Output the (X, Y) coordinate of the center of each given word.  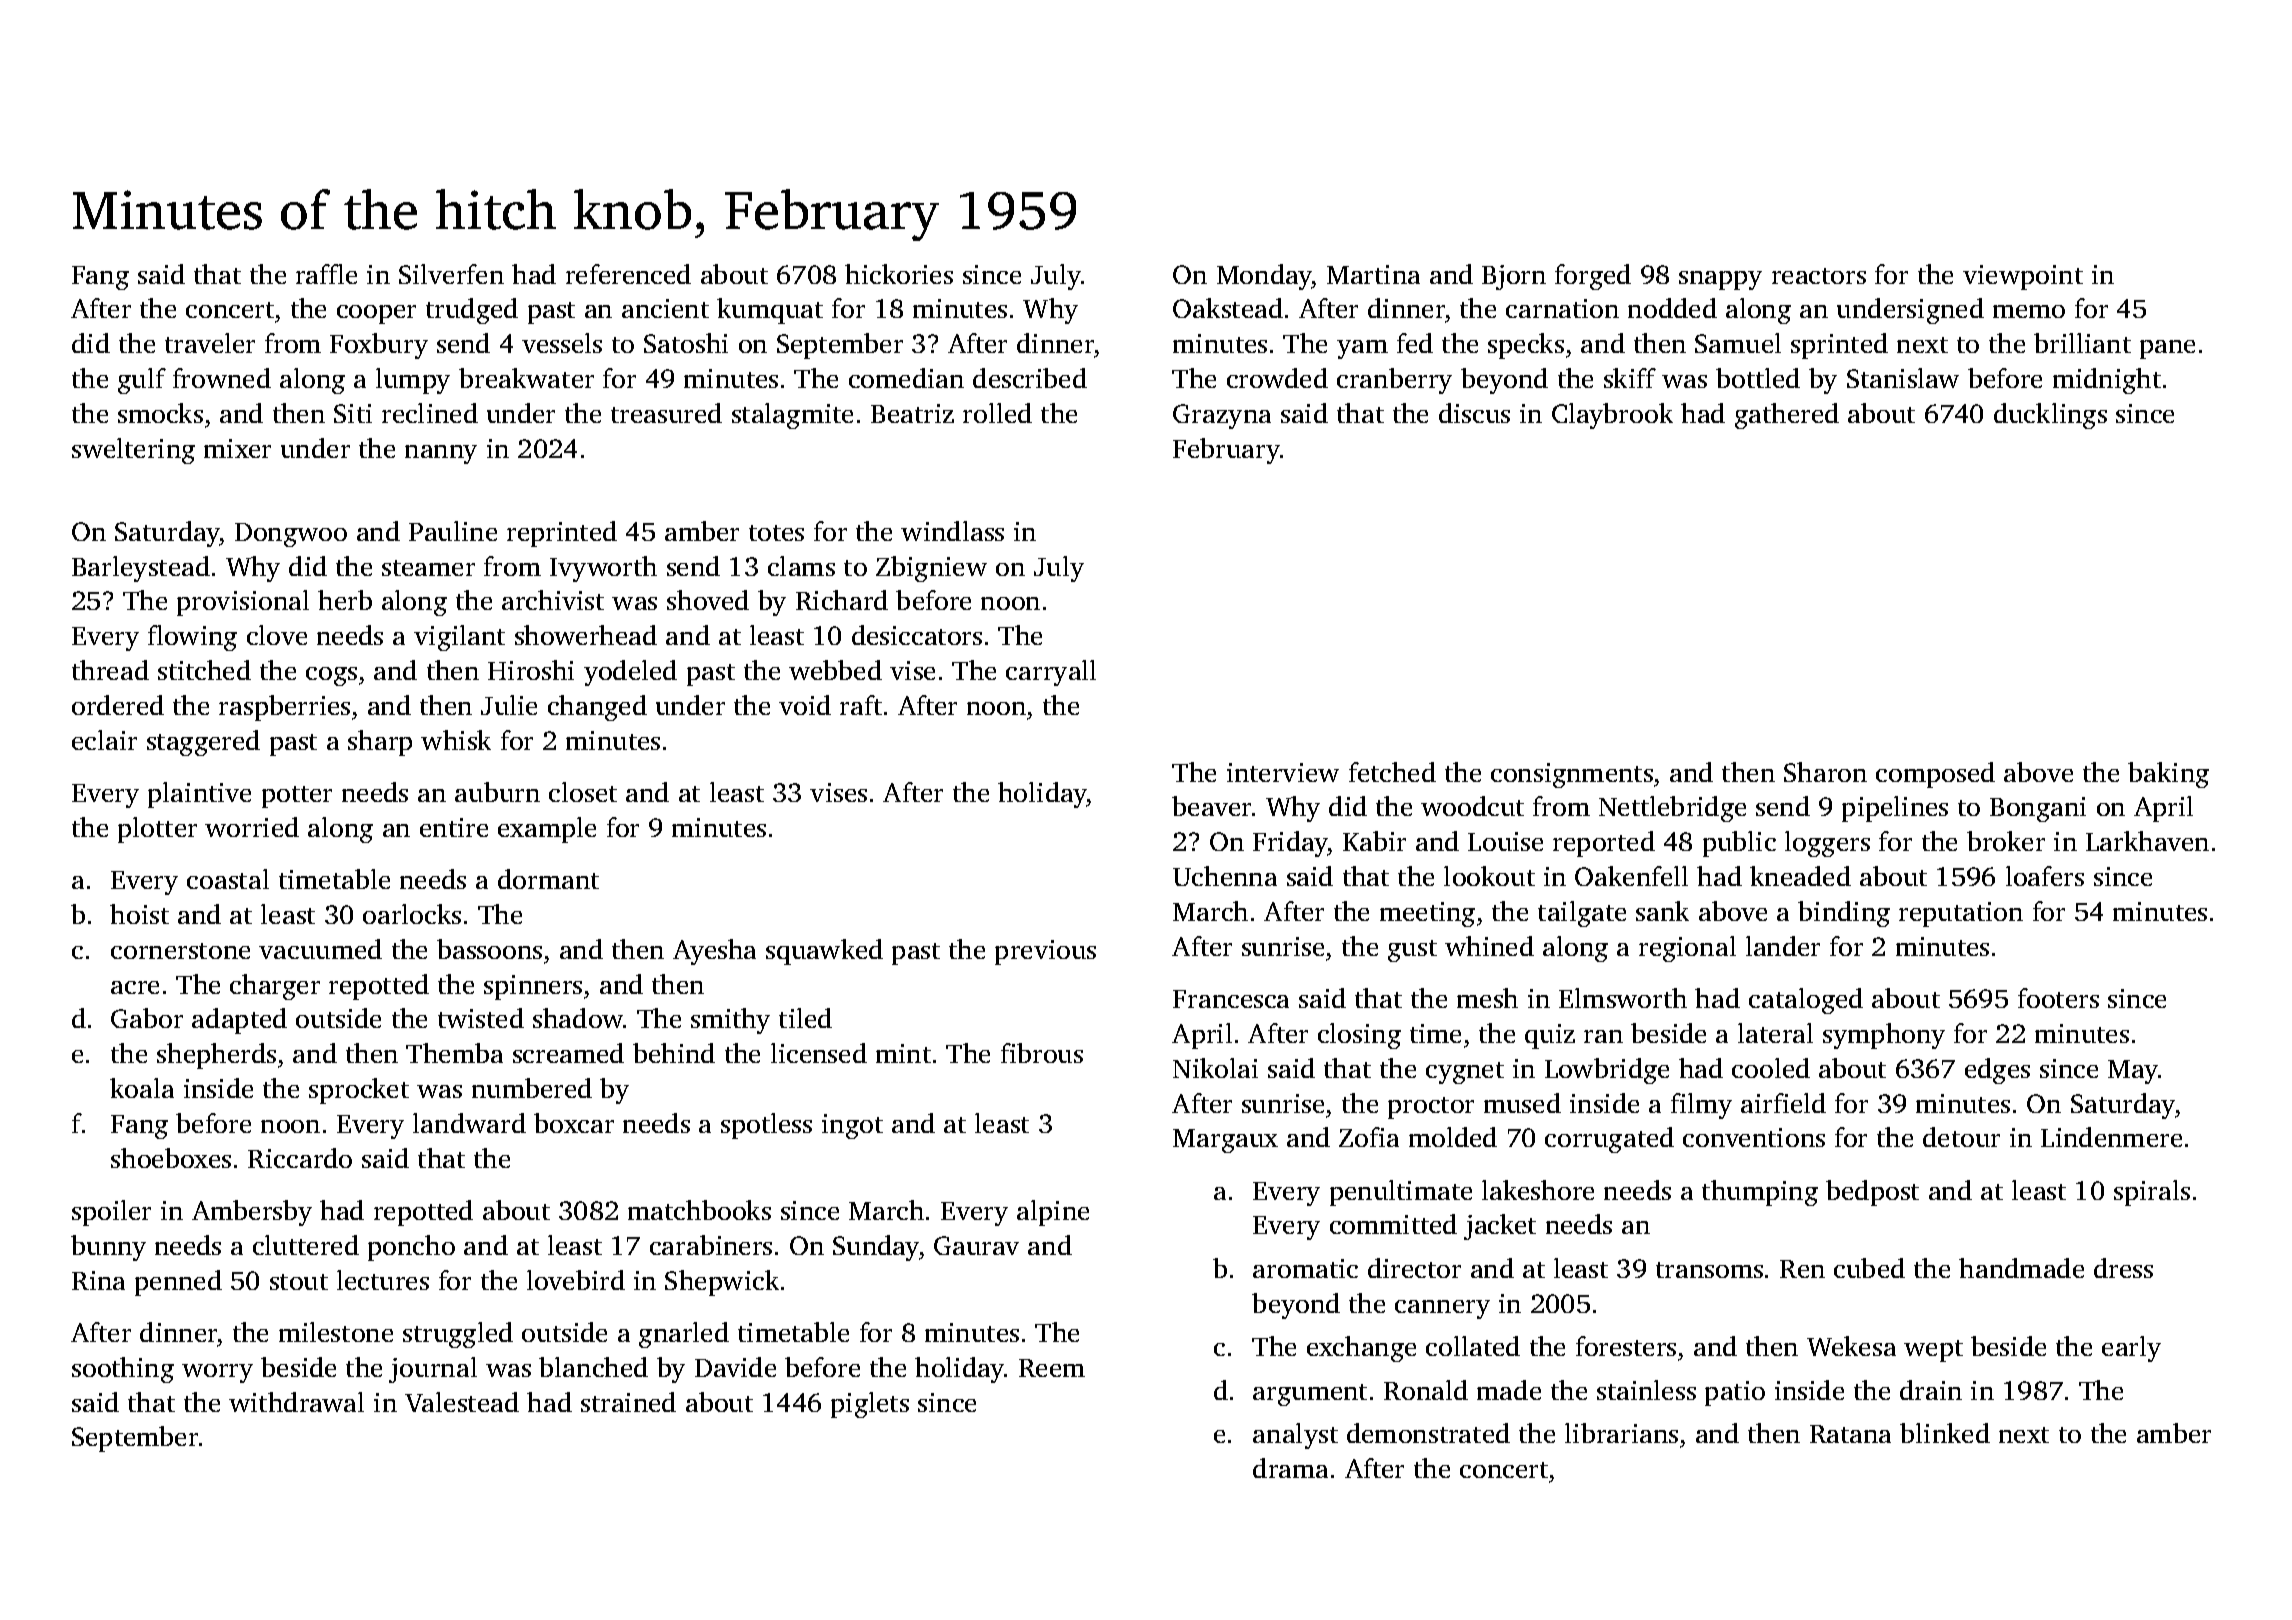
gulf (142, 381)
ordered (118, 705)
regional (1687, 949)
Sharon (1825, 772)
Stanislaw (1903, 378)
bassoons (489, 949)
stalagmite (792, 416)
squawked (824, 952)
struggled (458, 1335)
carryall (1051, 673)
